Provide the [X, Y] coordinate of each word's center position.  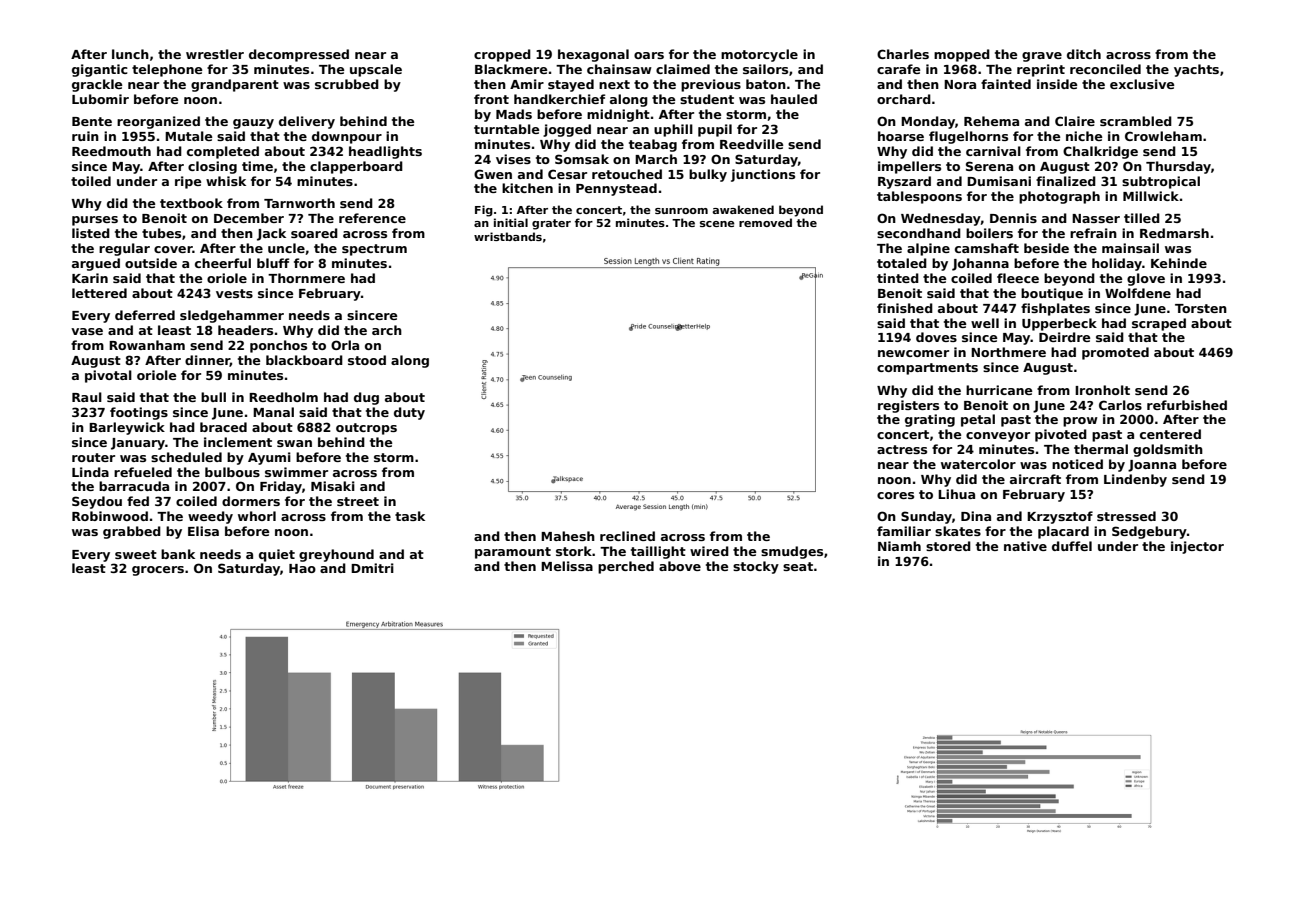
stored [948, 546]
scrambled [1136, 121]
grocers [158, 571]
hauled [794, 99]
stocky [756, 567]
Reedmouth [111, 151]
